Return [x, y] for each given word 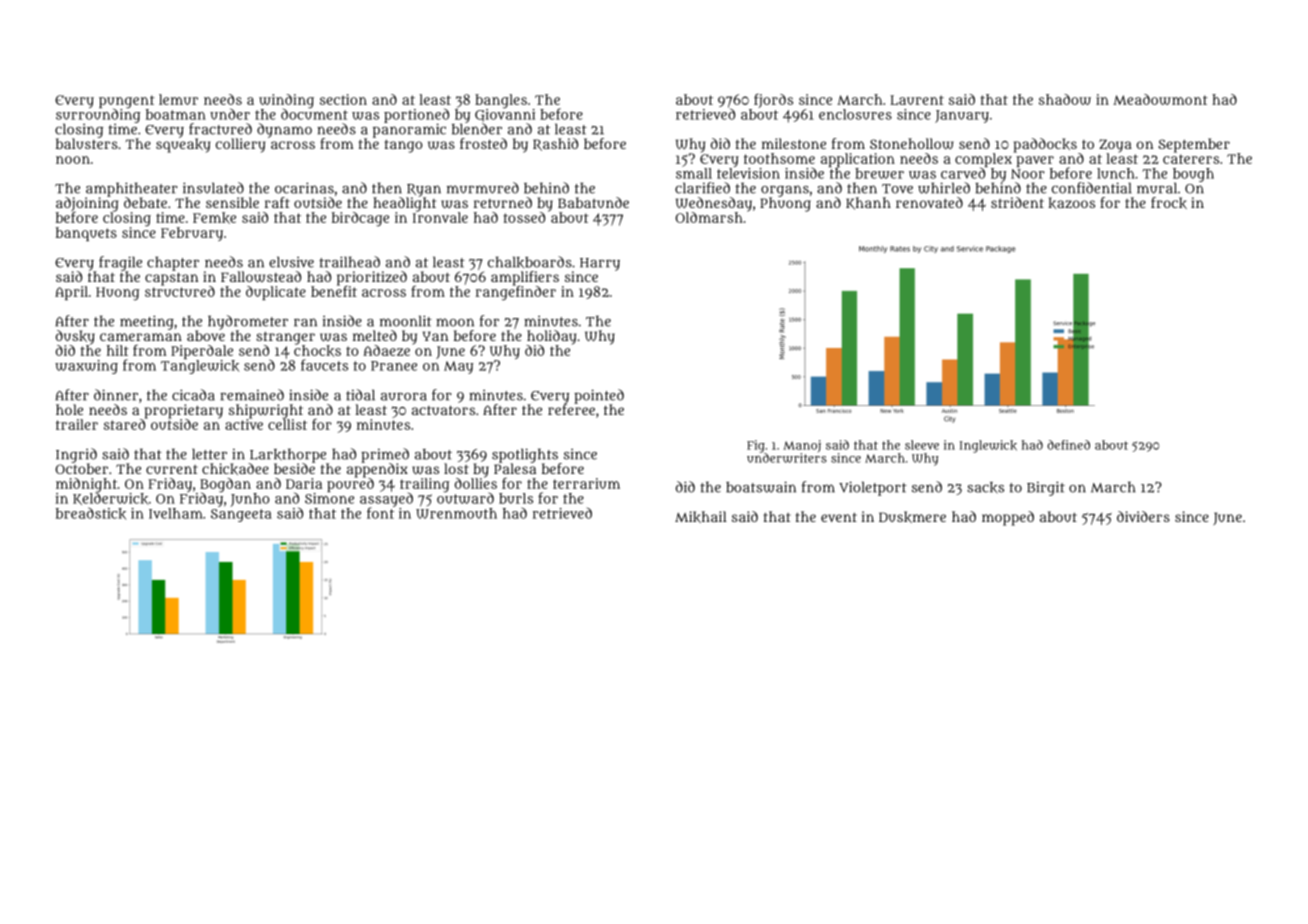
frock [1169, 203]
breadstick [91, 513]
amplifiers [525, 278]
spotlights [525, 455]
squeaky [183, 145]
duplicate [276, 293]
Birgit [1046, 488]
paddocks [1045, 145]
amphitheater [131, 189]
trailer [77, 424]
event [839, 517]
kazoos [1071, 203]
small [694, 173]
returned [503, 202]
